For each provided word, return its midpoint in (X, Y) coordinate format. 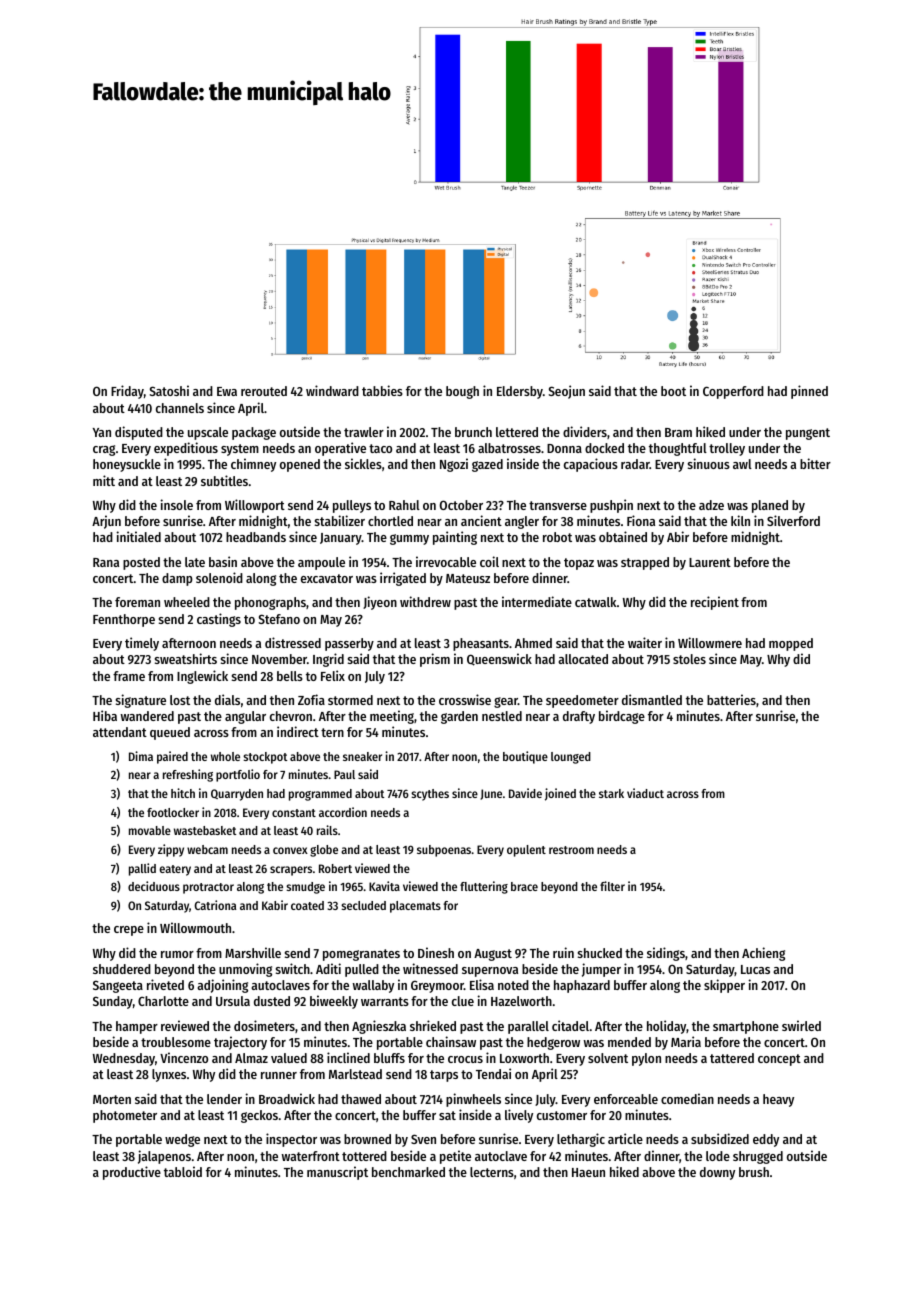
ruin (563, 952)
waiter (645, 642)
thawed (361, 1099)
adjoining (222, 986)
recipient (715, 603)
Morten (112, 1099)
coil (489, 561)
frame (129, 676)
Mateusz (468, 578)
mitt (104, 480)
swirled (801, 1025)
